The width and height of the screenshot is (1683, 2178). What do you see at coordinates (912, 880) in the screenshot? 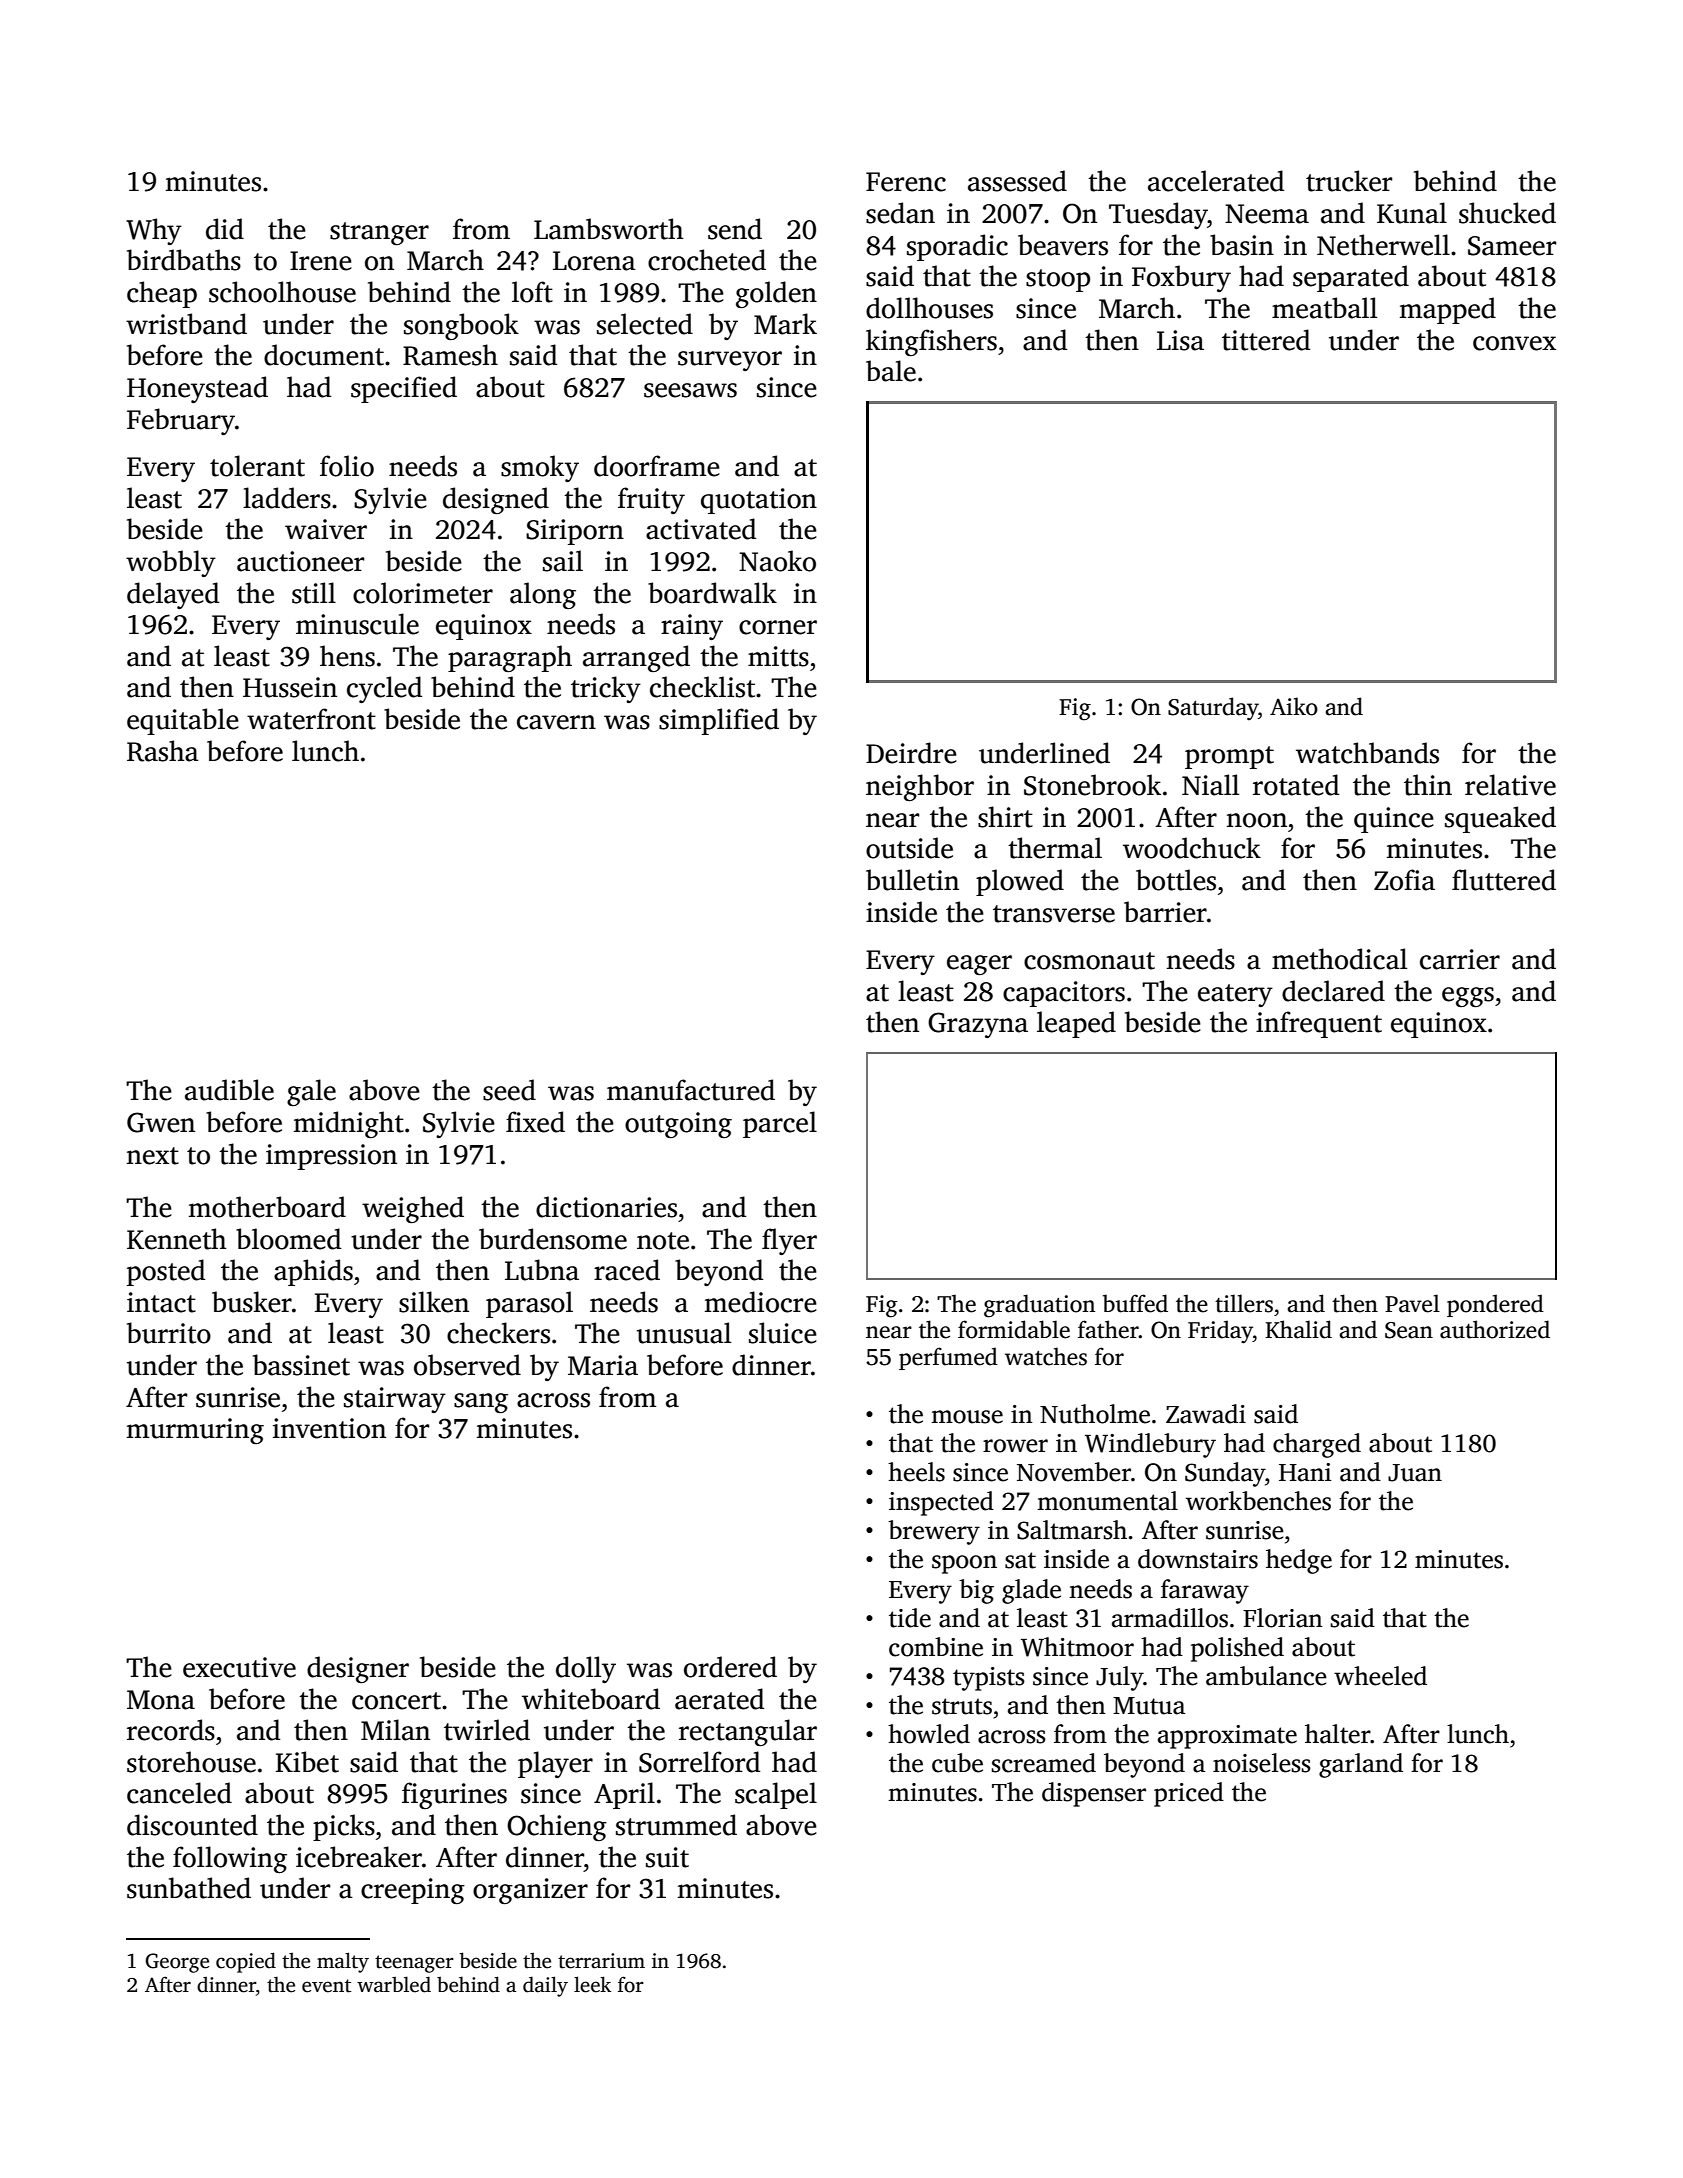
I see `bulletin` at bounding box center [912, 880].
